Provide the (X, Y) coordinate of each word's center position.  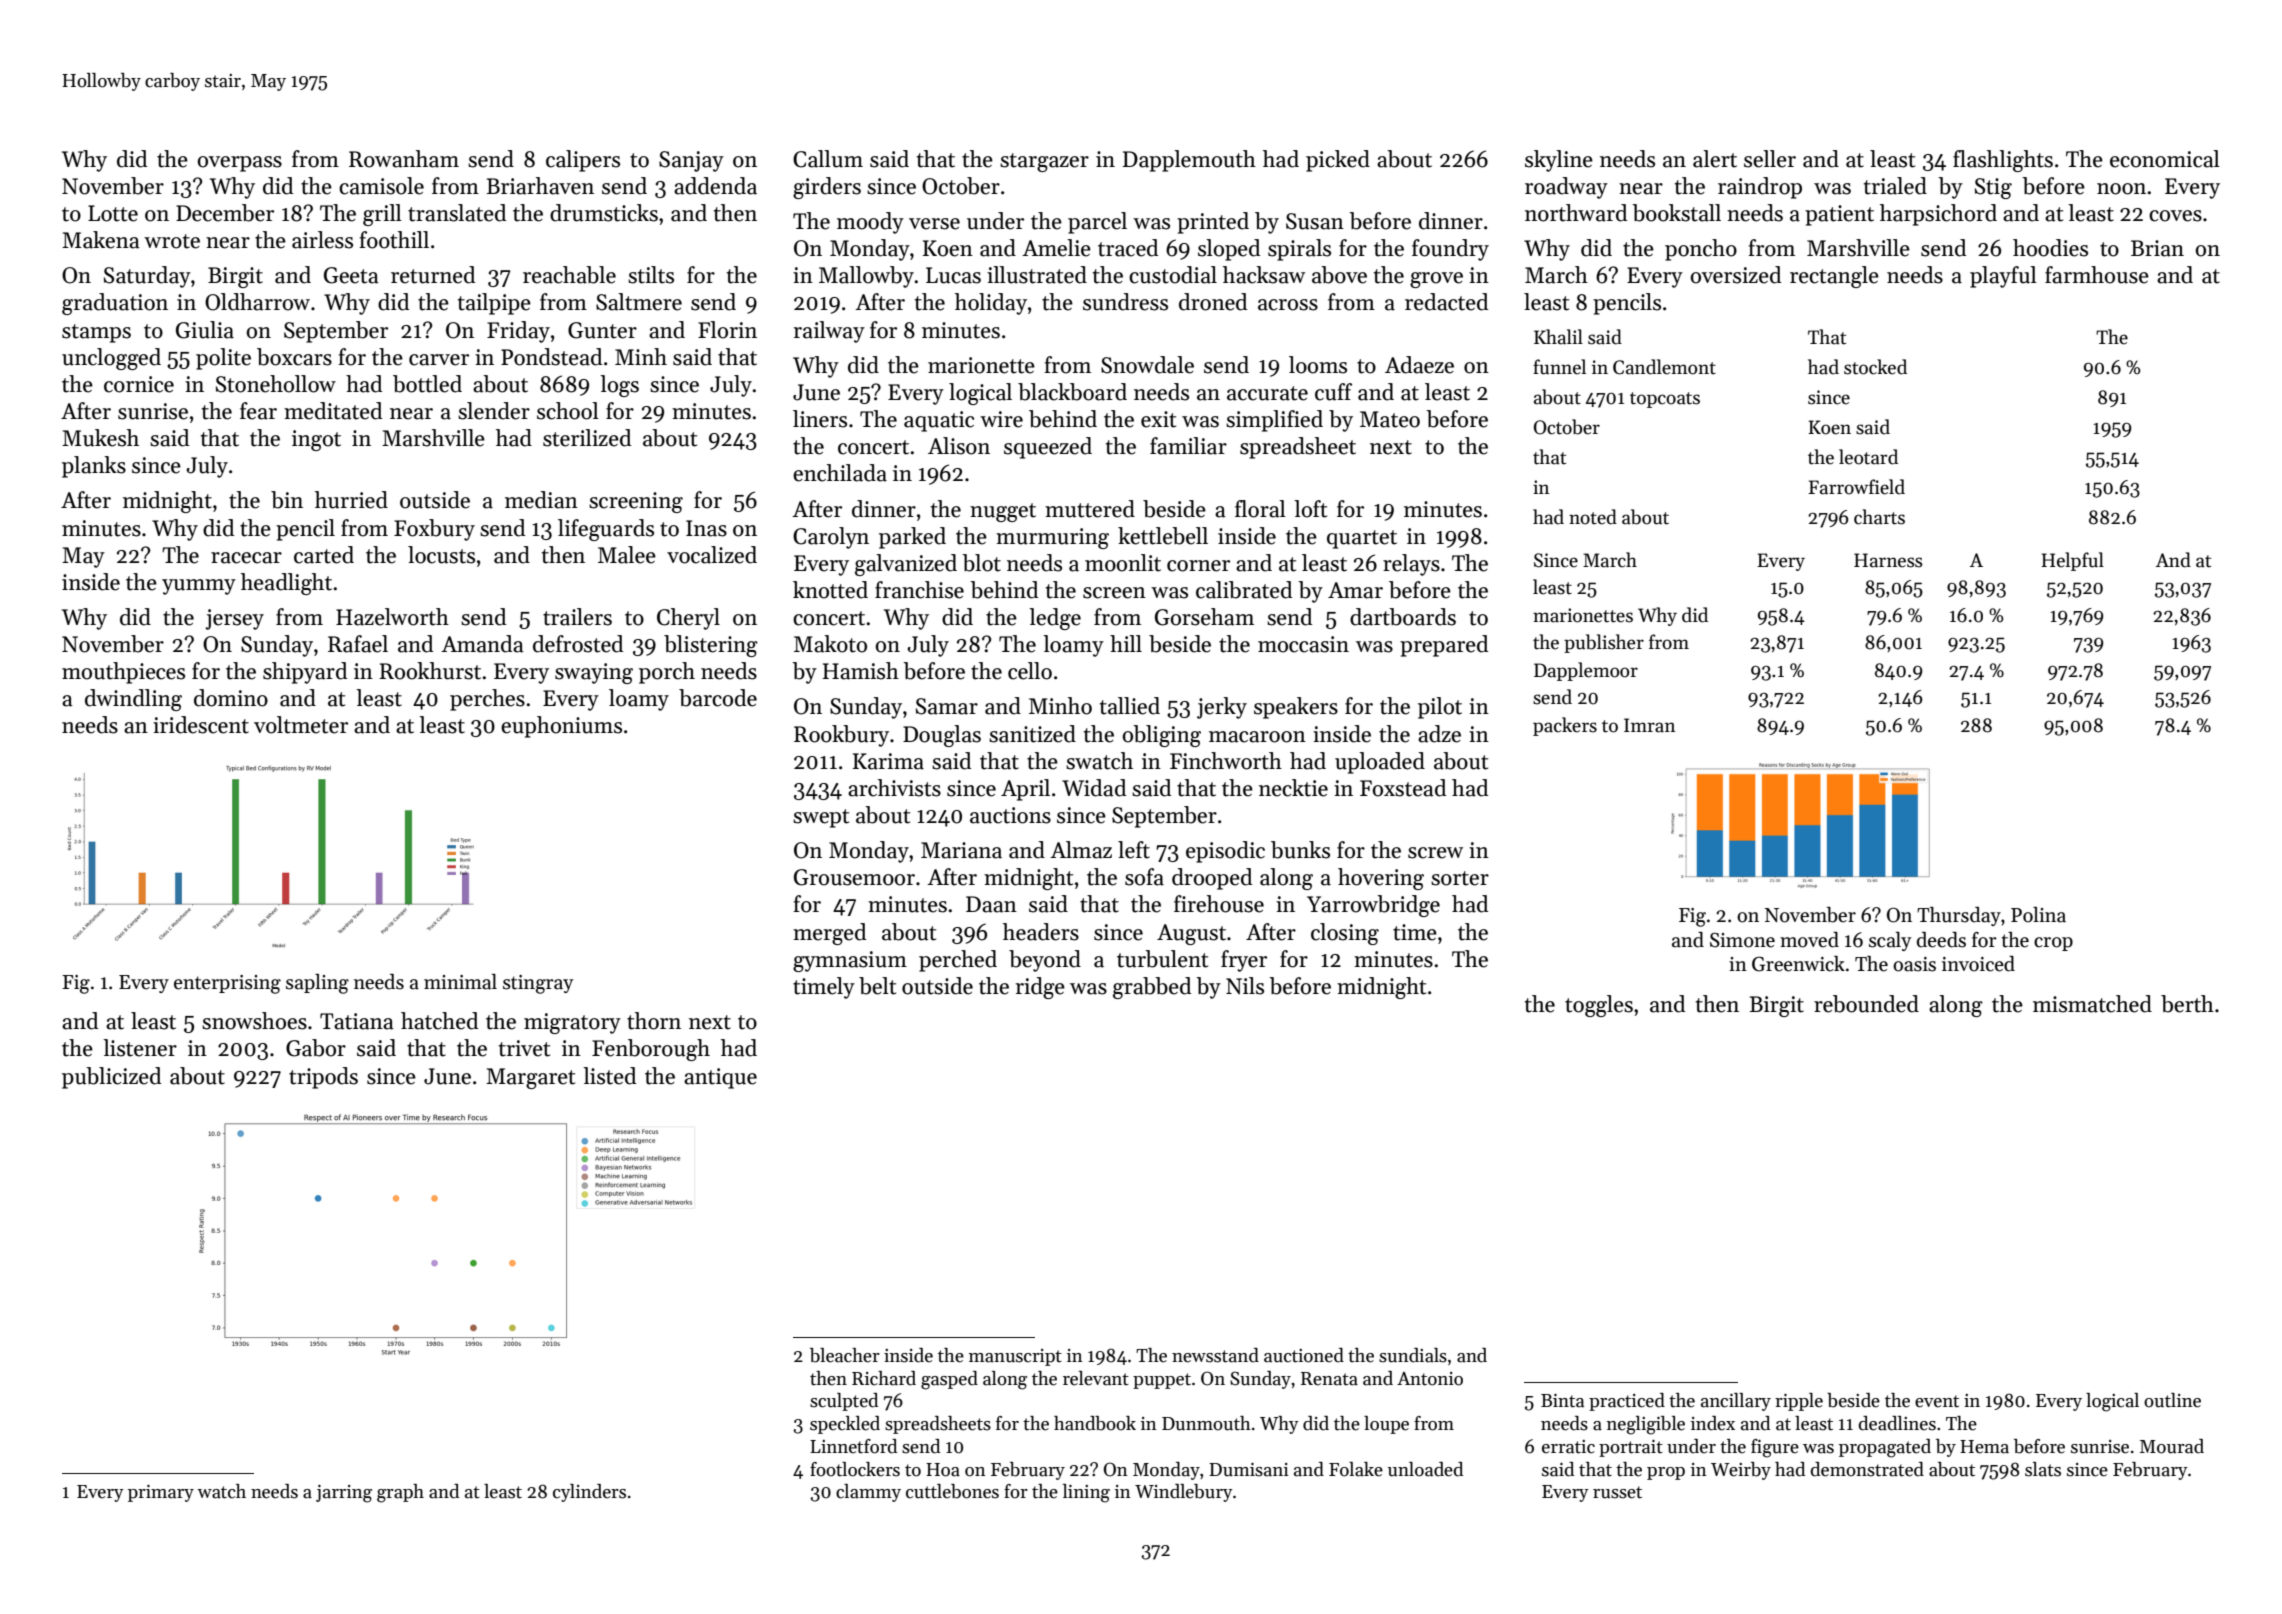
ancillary (1736, 1402)
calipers (583, 161)
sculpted (844, 1402)
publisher (1604, 643)
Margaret (530, 1078)
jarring (344, 1494)
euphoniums (561, 727)
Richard (884, 1378)
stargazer (1044, 162)
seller (1770, 159)
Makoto (830, 644)
